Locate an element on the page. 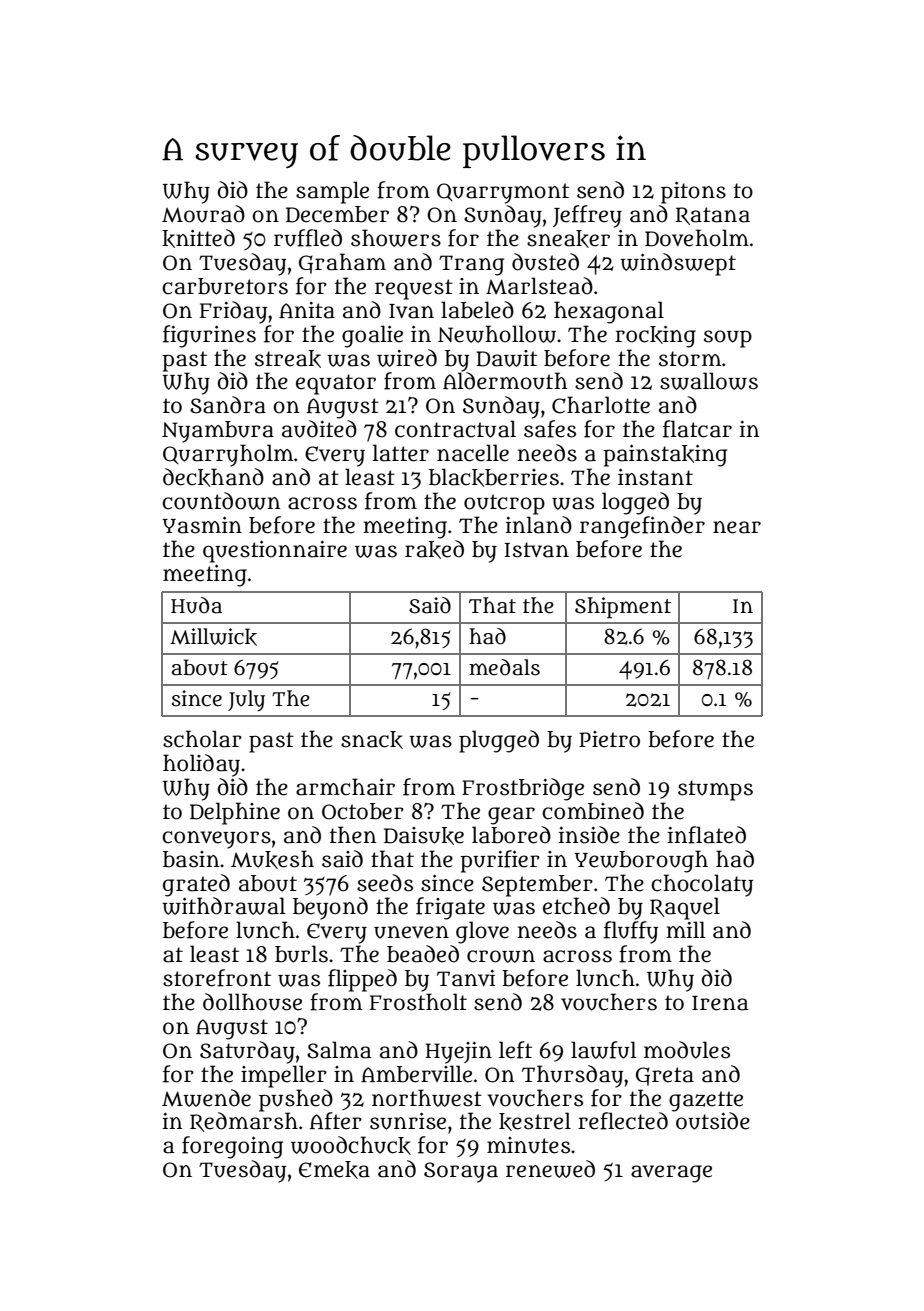  Mourad is located at coordinates (203, 214).
